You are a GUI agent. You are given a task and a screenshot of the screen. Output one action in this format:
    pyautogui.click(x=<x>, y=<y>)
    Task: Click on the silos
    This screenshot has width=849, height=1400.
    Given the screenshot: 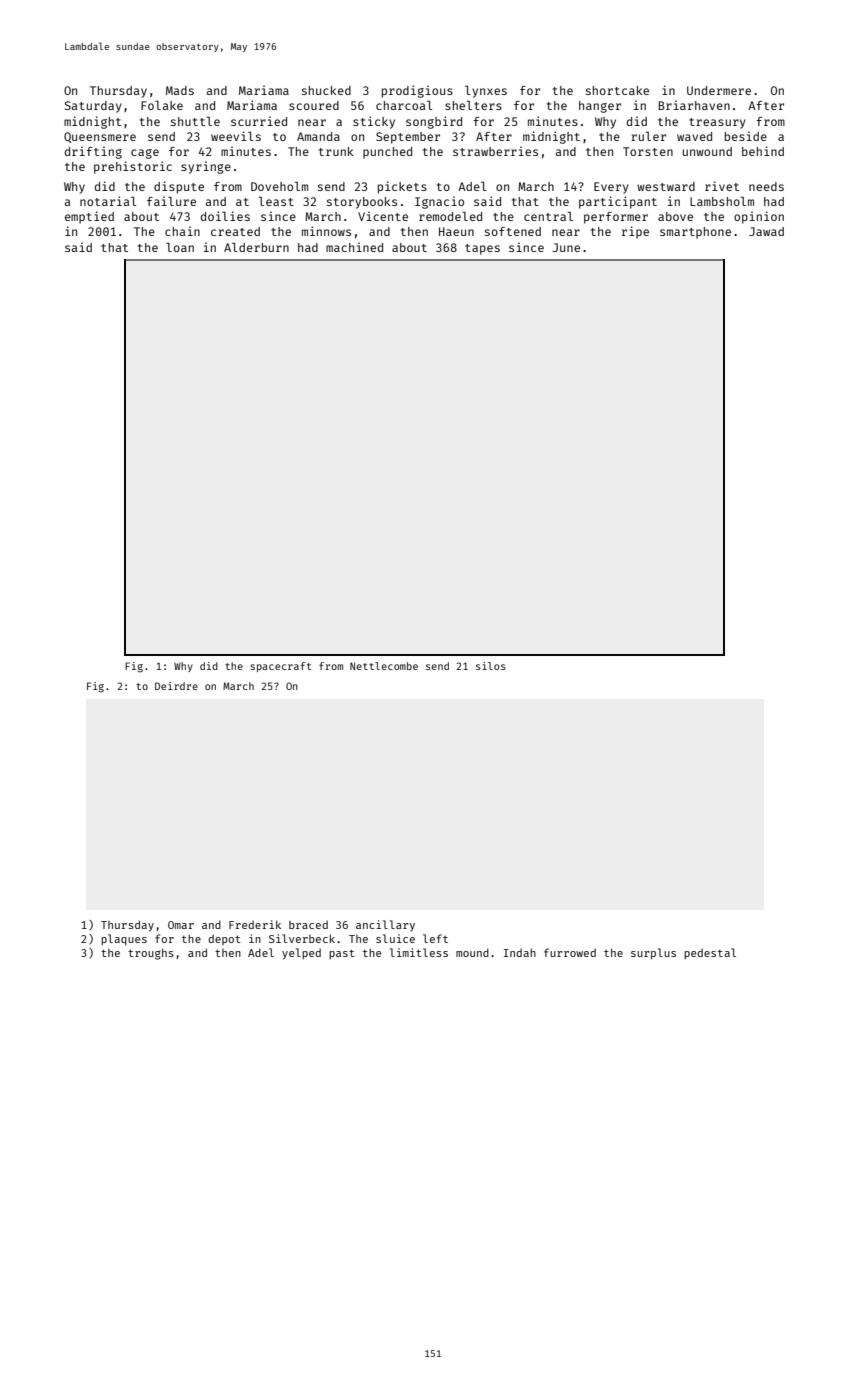 What is the action you would take?
    pyautogui.click(x=491, y=666)
